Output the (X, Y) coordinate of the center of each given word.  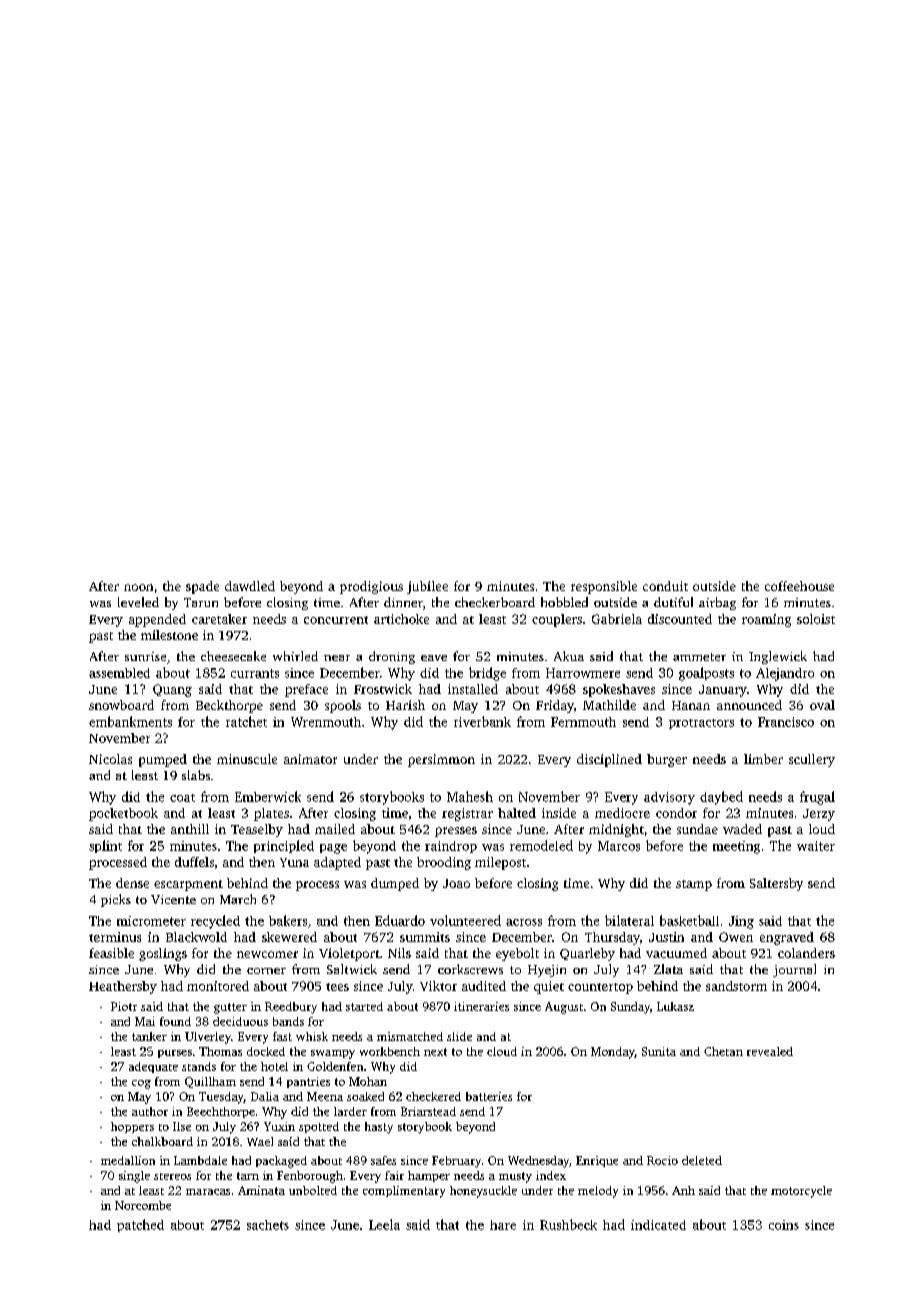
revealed (770, 1051)
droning (392, 657)
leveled (138, 602)
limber (763, 759)
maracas (208, 1192)
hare (503, 1225)
